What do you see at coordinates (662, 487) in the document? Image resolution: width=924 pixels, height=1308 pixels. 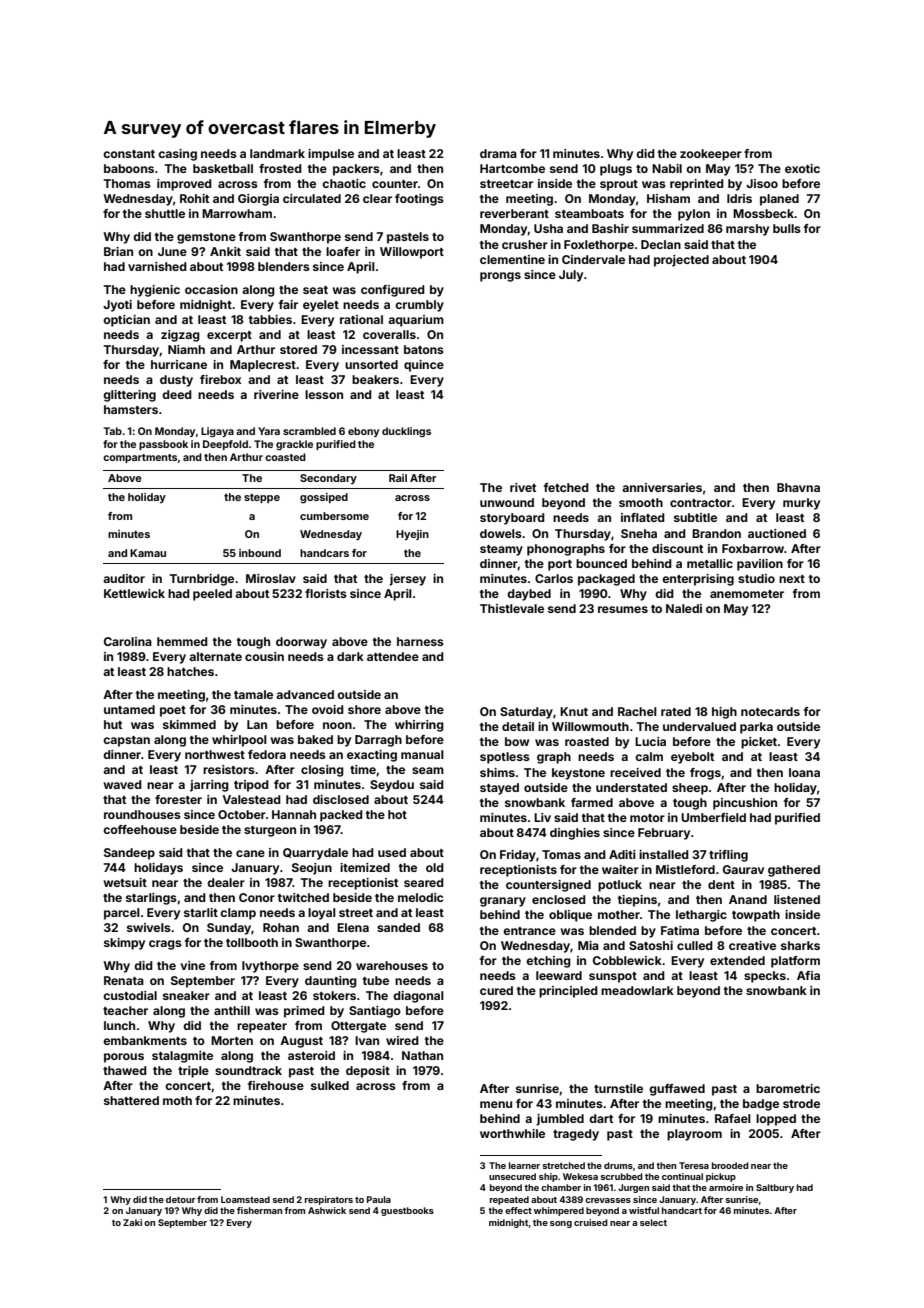 I see `anniversaries` at bounding box center [662, 487].
